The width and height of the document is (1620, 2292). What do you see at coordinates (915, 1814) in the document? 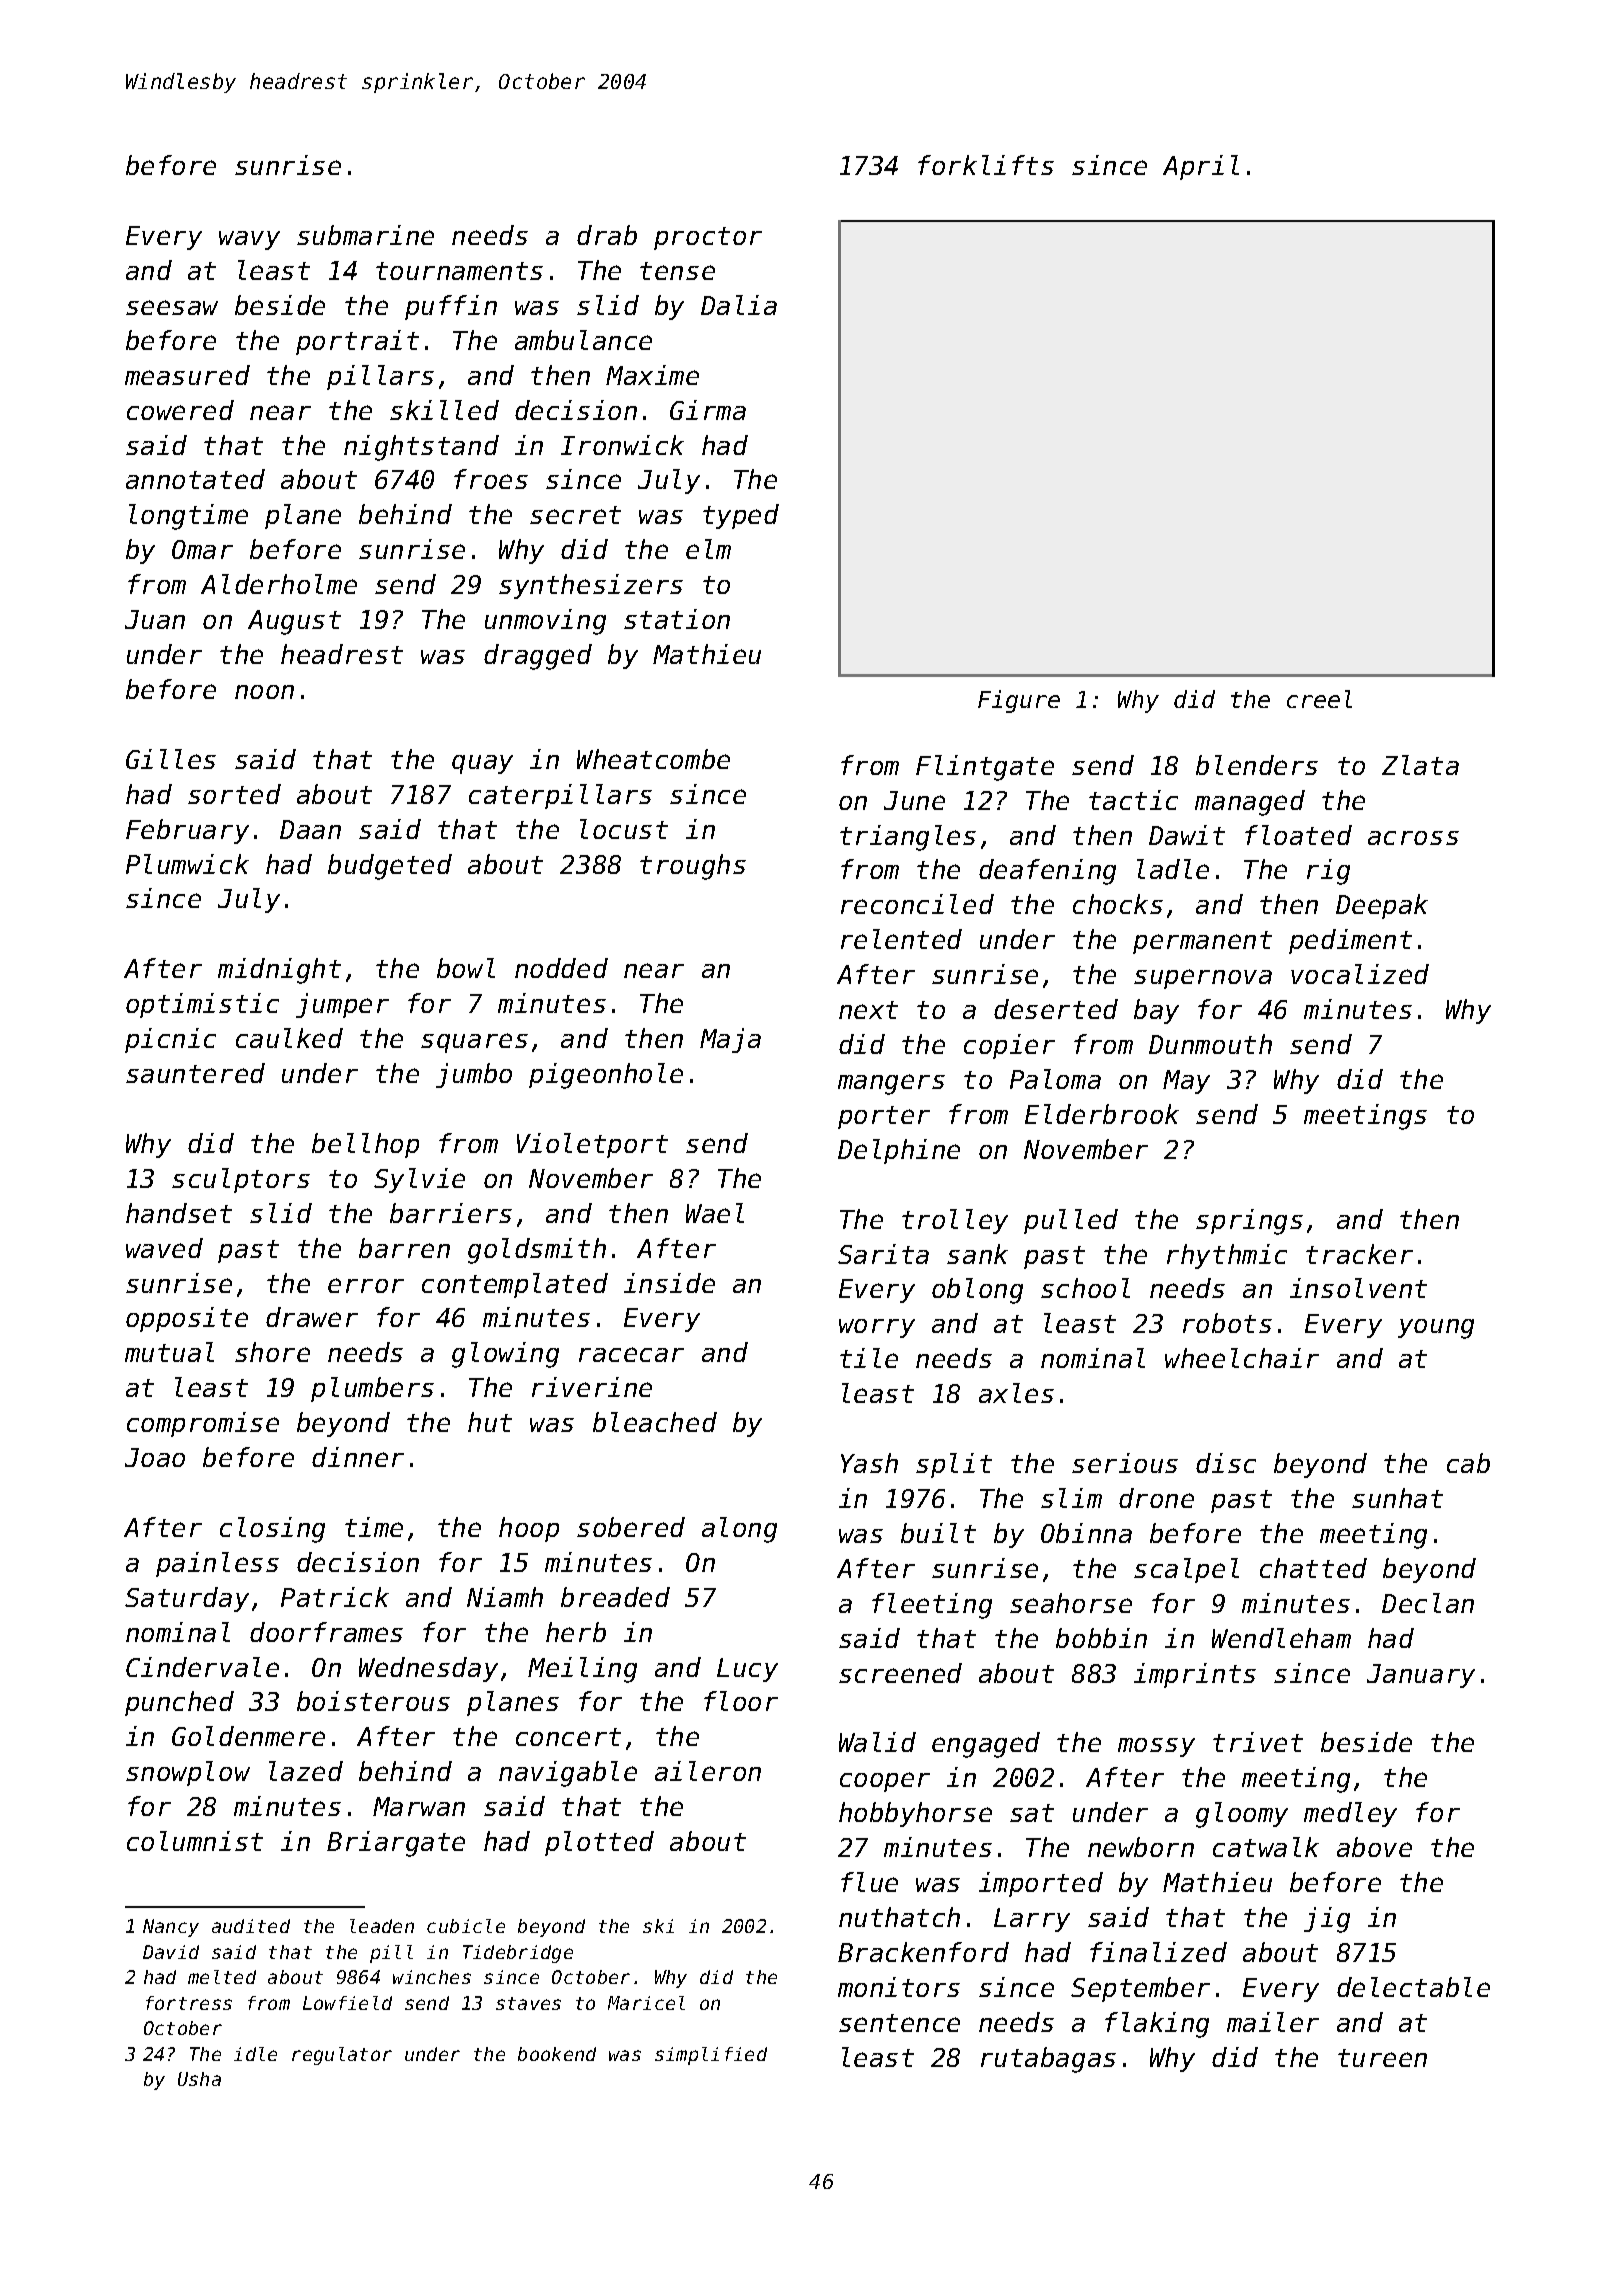
I see `hobbyhorse` at bounding box center [915, 1814].
